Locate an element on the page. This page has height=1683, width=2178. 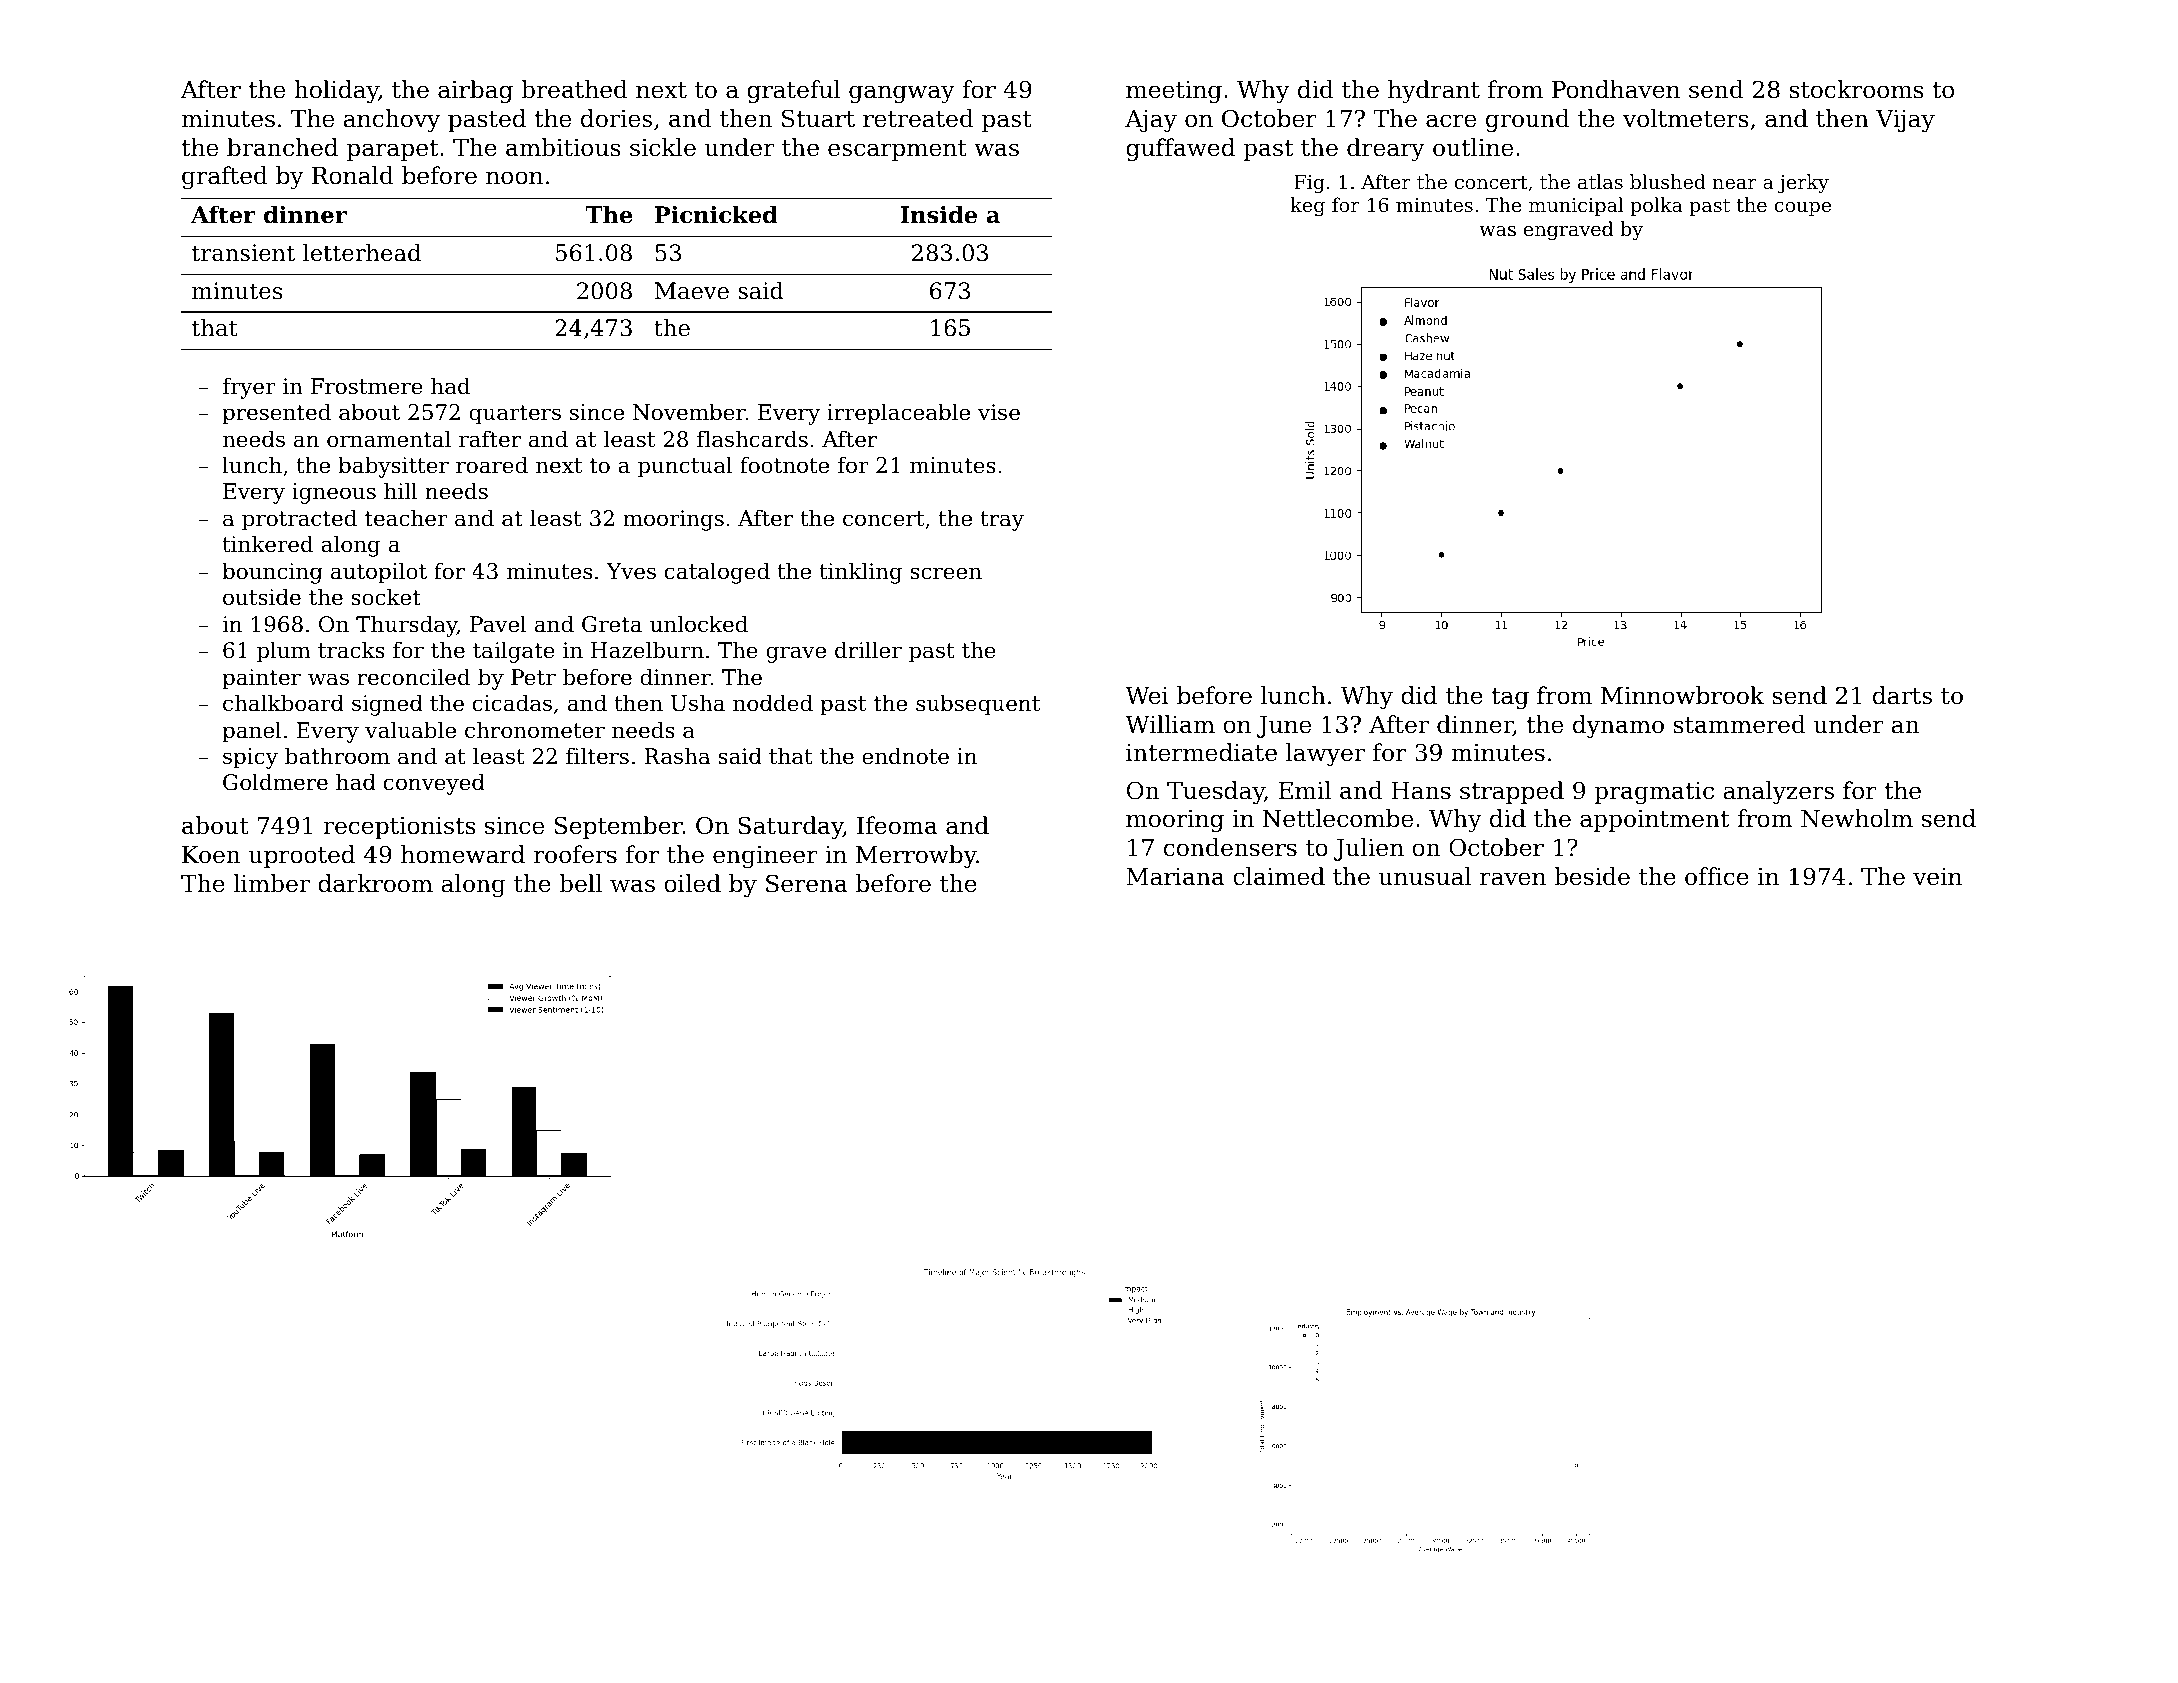
office is located at coordinates (1717, 876).
